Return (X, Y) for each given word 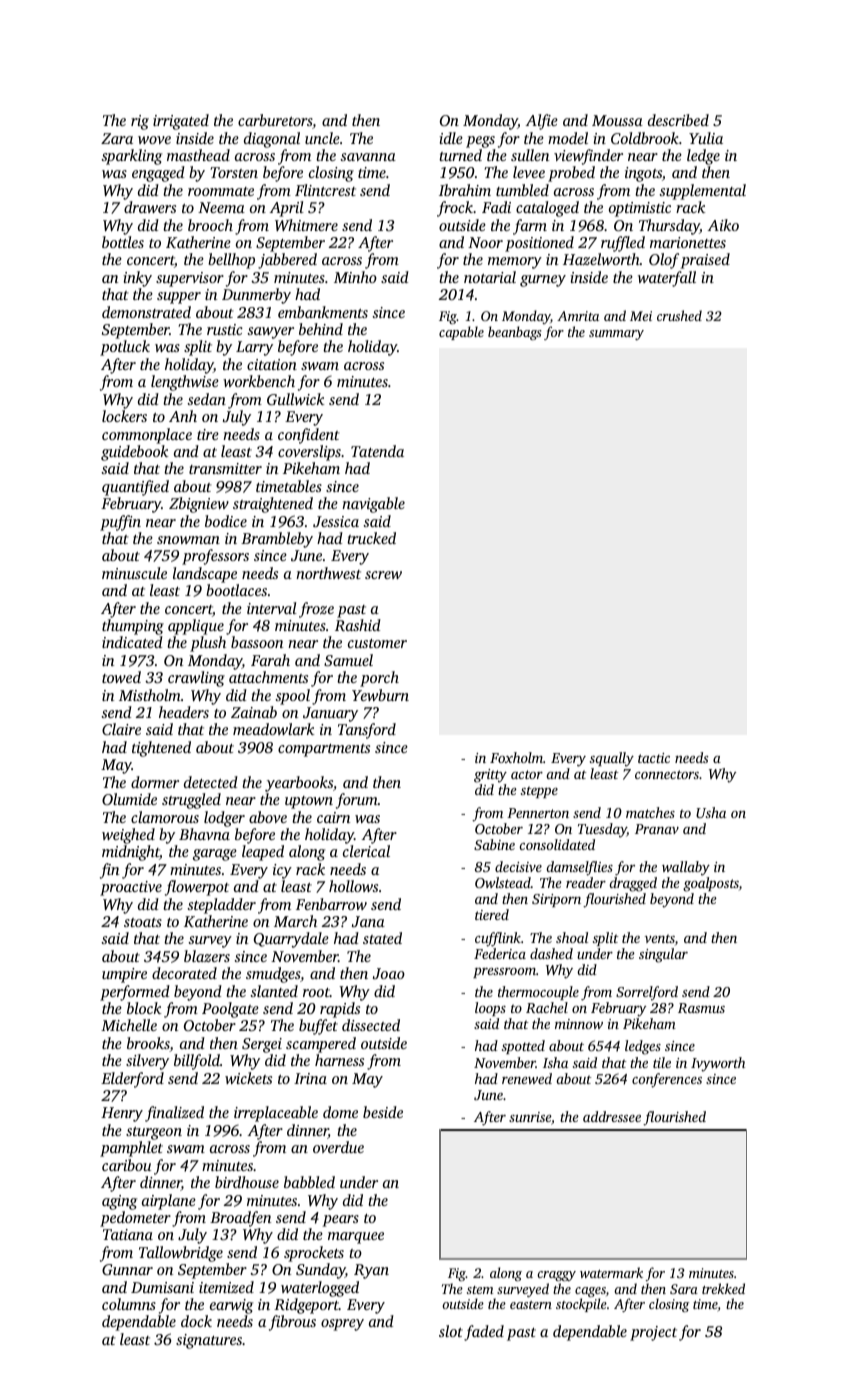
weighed (128, 836)
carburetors (275, 120)
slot (451, 1331)
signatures (209, 1341)
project (653, 1333)
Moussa (617, 120)
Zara (117, 138)
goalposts (711, 884)
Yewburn (380, 695)
